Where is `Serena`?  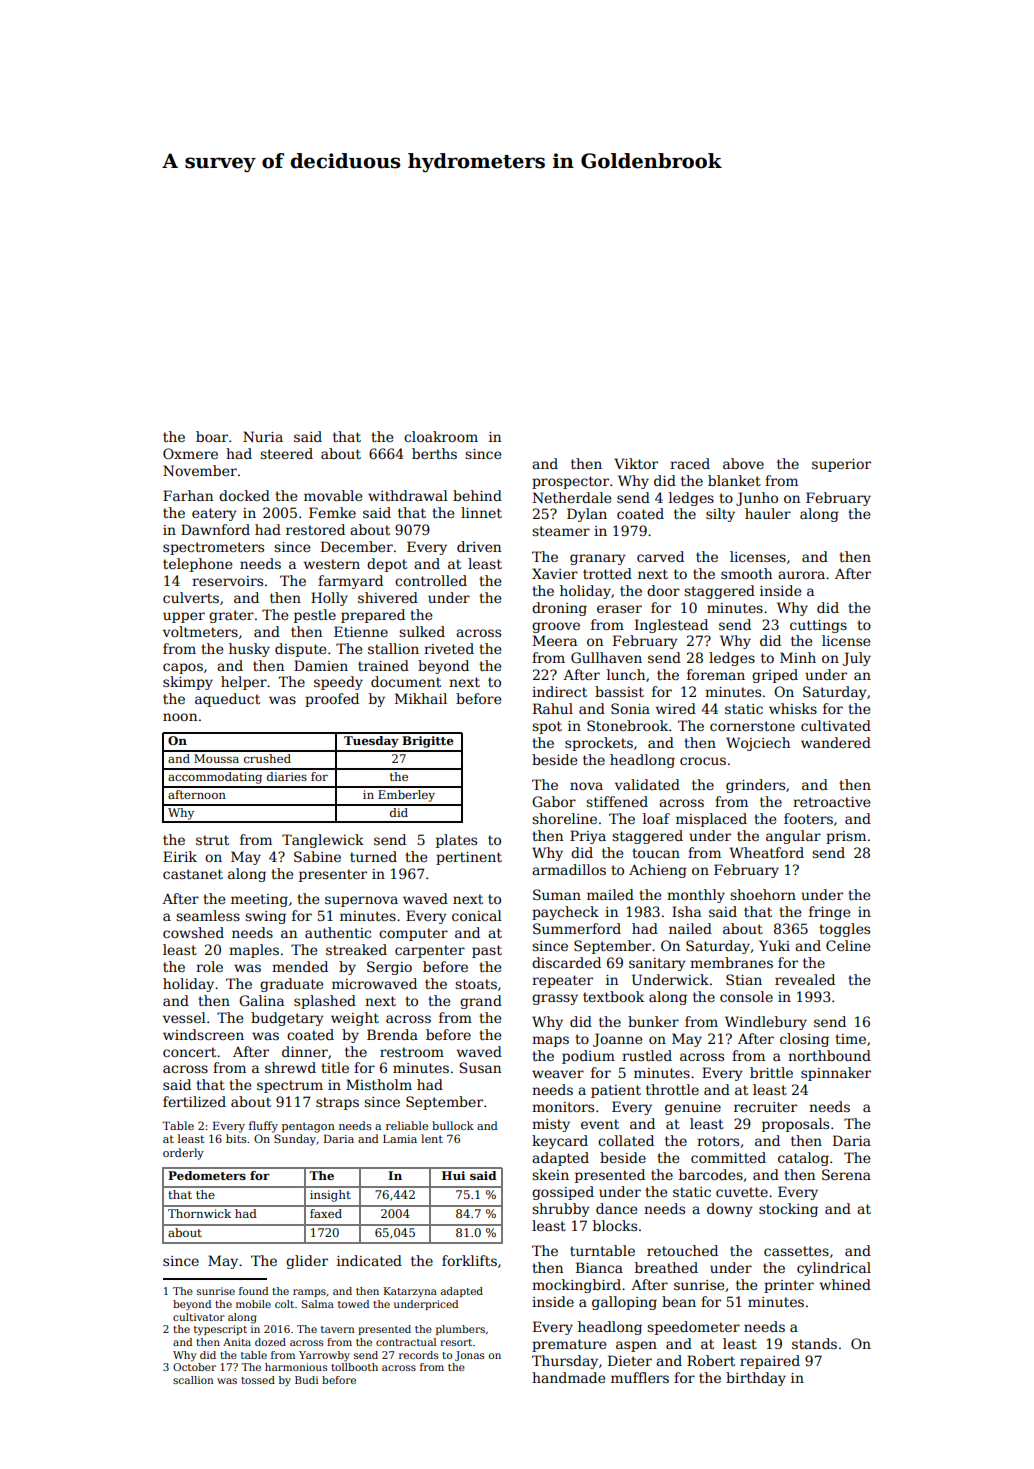 Serena is located at coordinates (846, 1174).
